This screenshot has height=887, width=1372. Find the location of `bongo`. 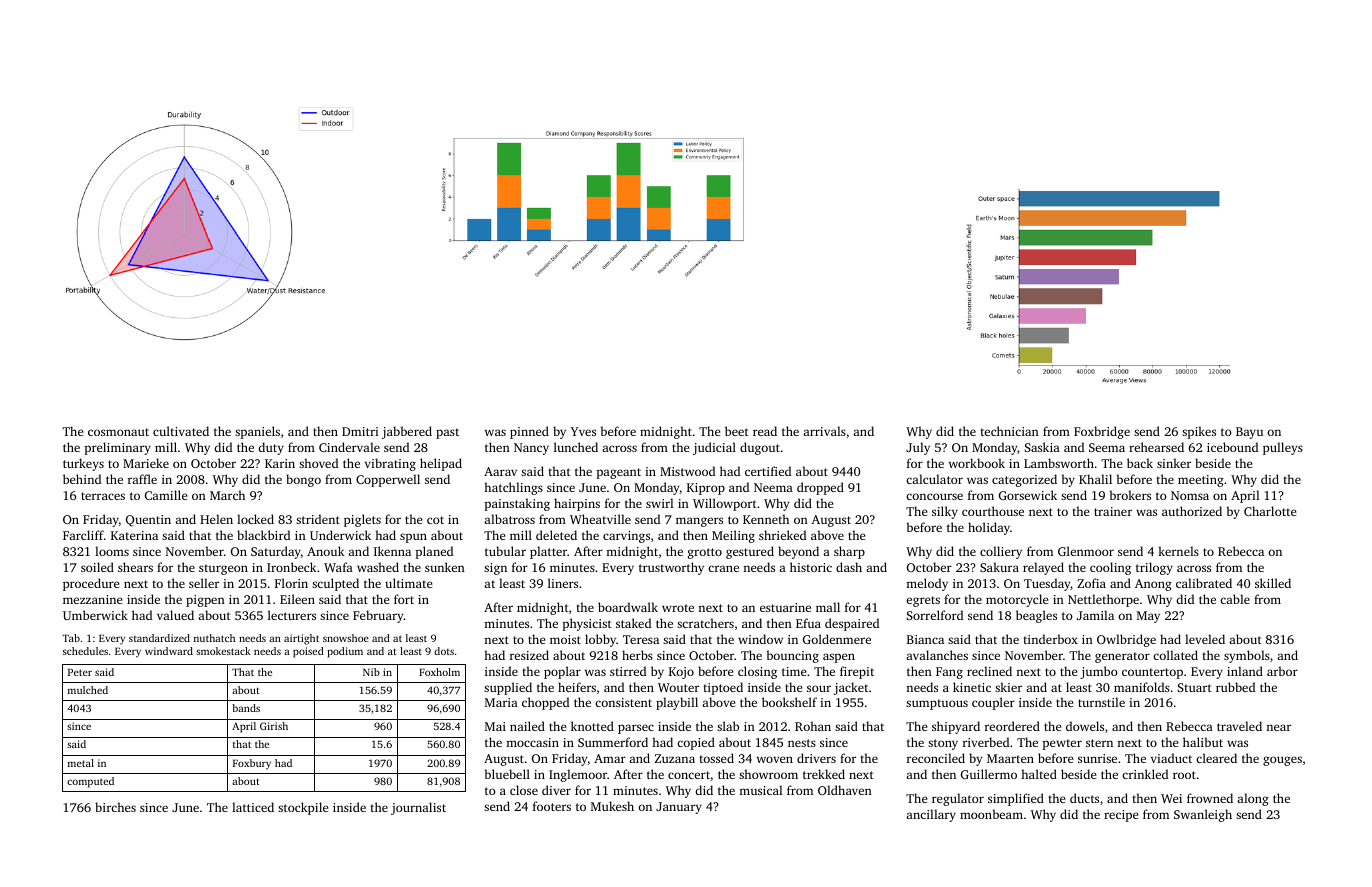

bongo is located at coordinates (303, 480).
